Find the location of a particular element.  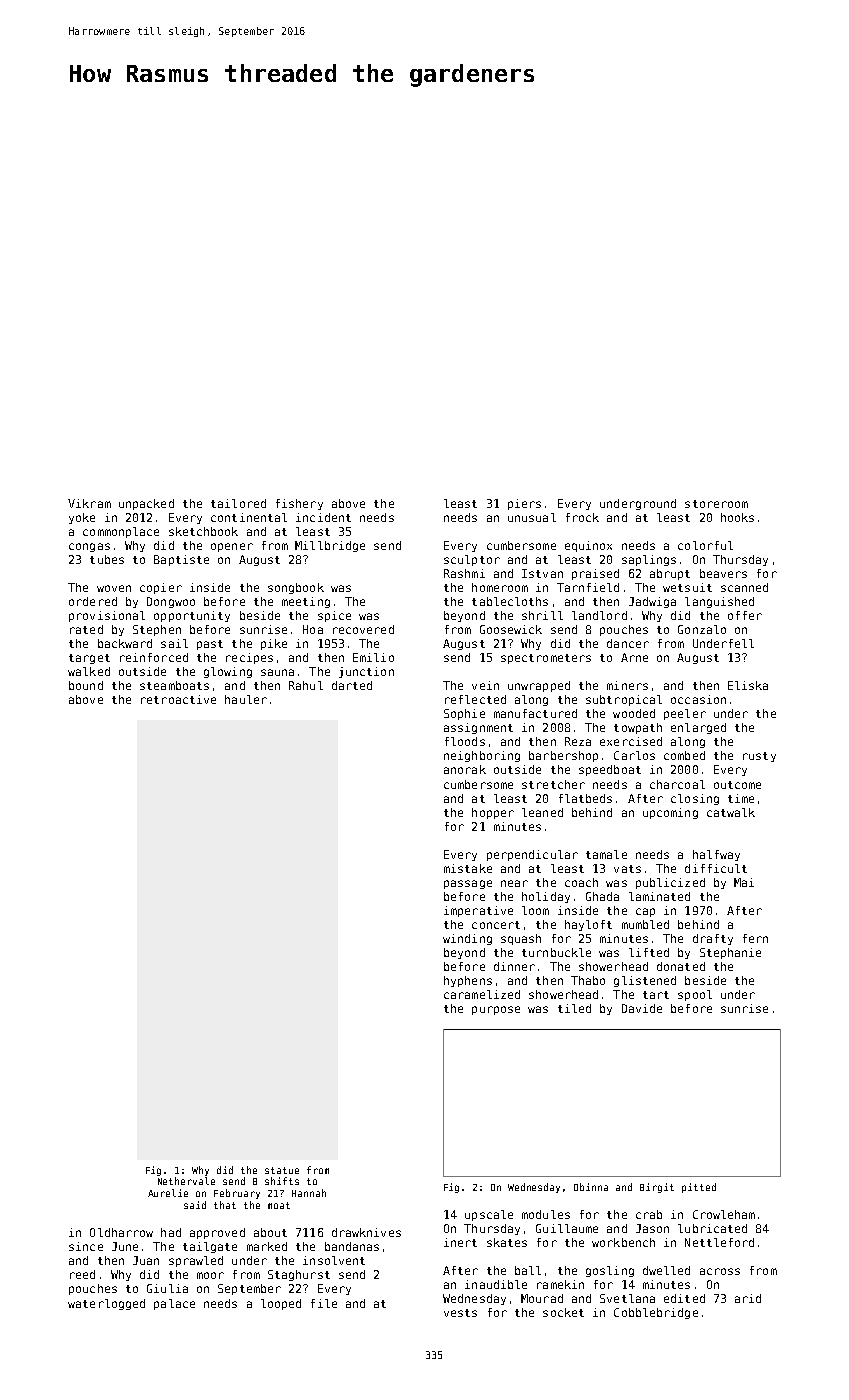

vests is located at coordinates (460, 1313).
